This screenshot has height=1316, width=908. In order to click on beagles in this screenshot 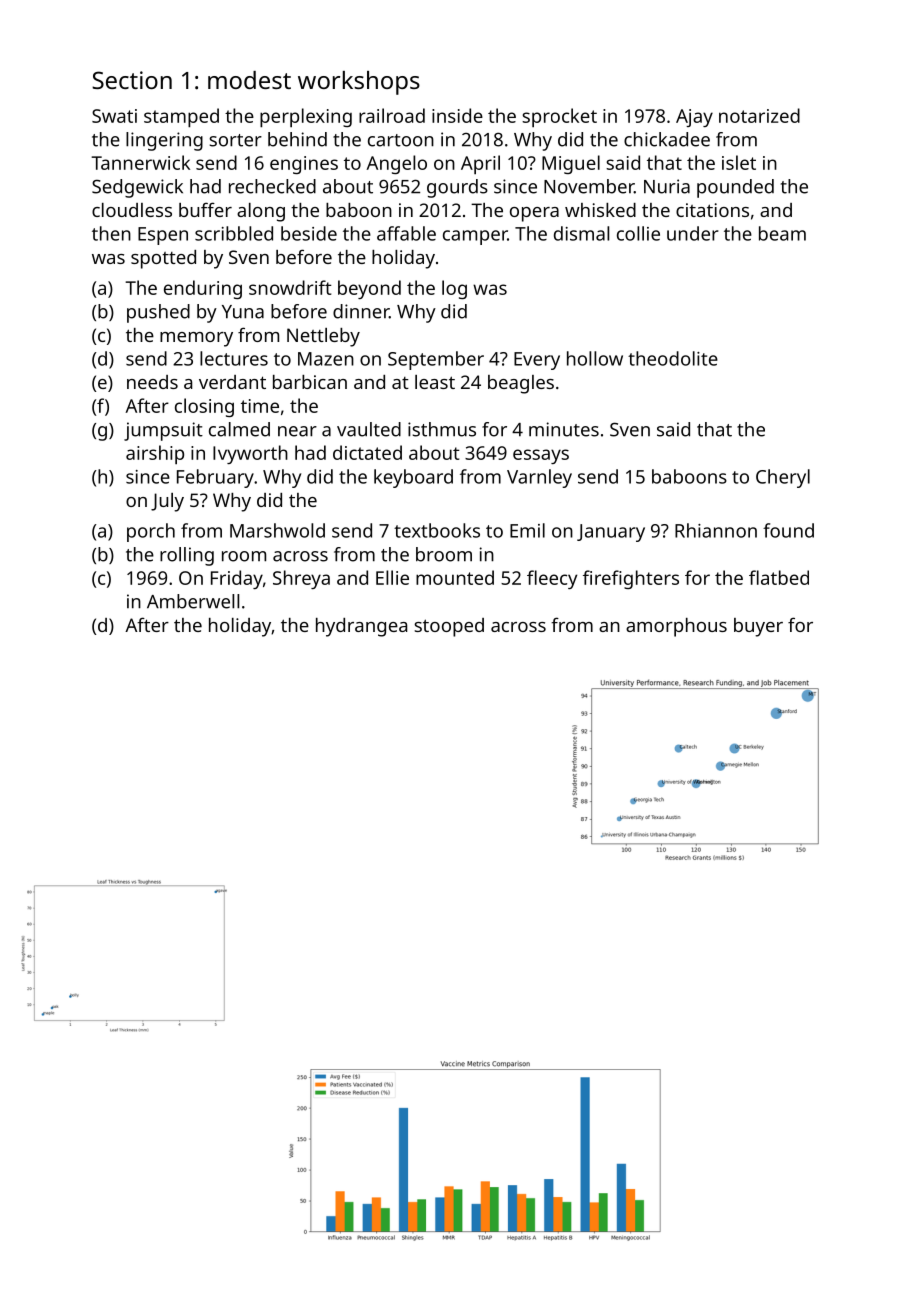, I will do `click(521, 384)`.
